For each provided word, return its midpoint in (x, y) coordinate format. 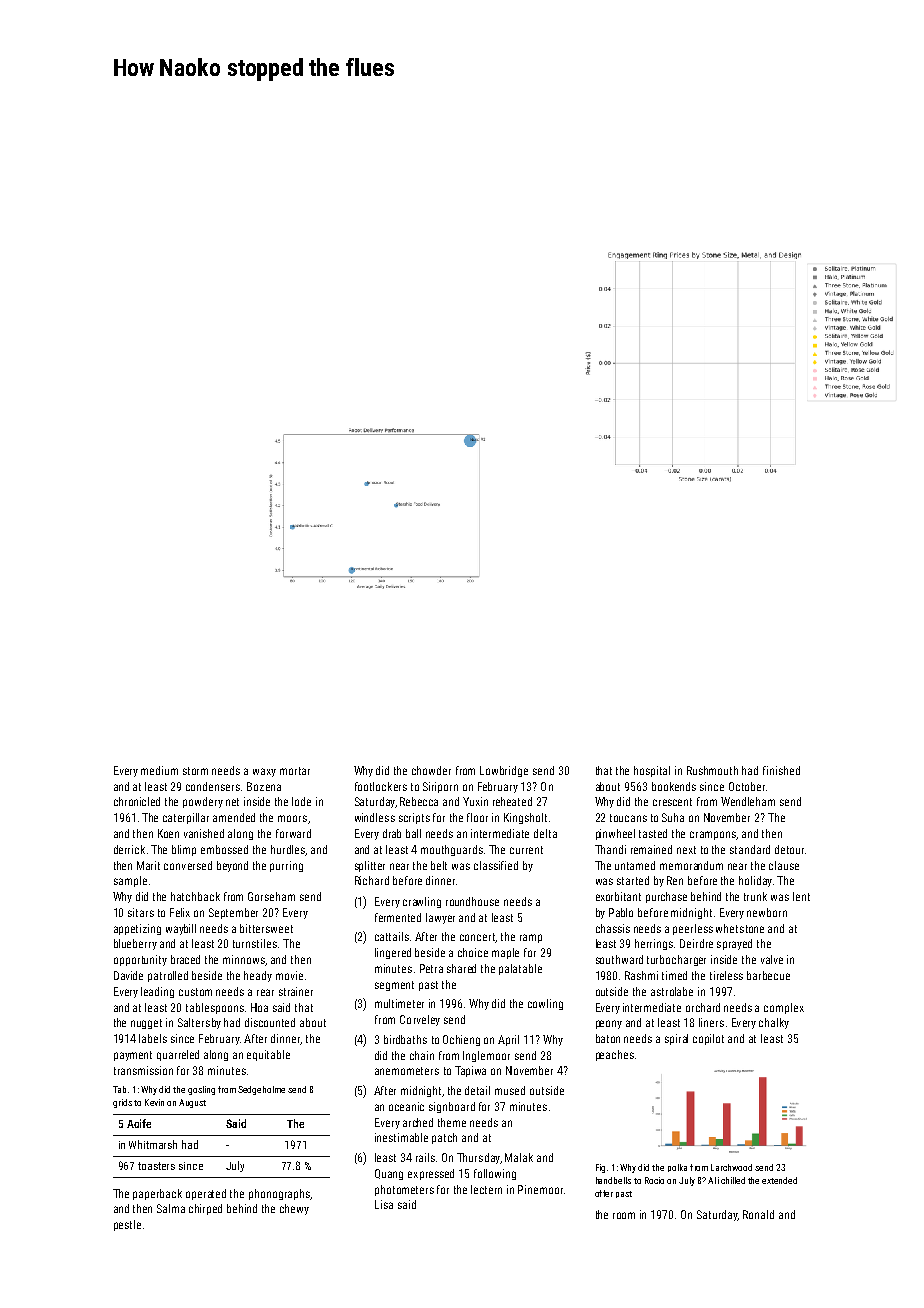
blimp (184, 850)
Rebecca (419, 801)
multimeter (399, 1003)
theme (452, 1122)
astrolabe (672, 991)
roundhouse (472, 901)
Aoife (139, 1123)
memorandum (691, 865)
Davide (128, 975)
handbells (613, 1180)
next (686, 850)
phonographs (279, 1194)
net (232, 802)
